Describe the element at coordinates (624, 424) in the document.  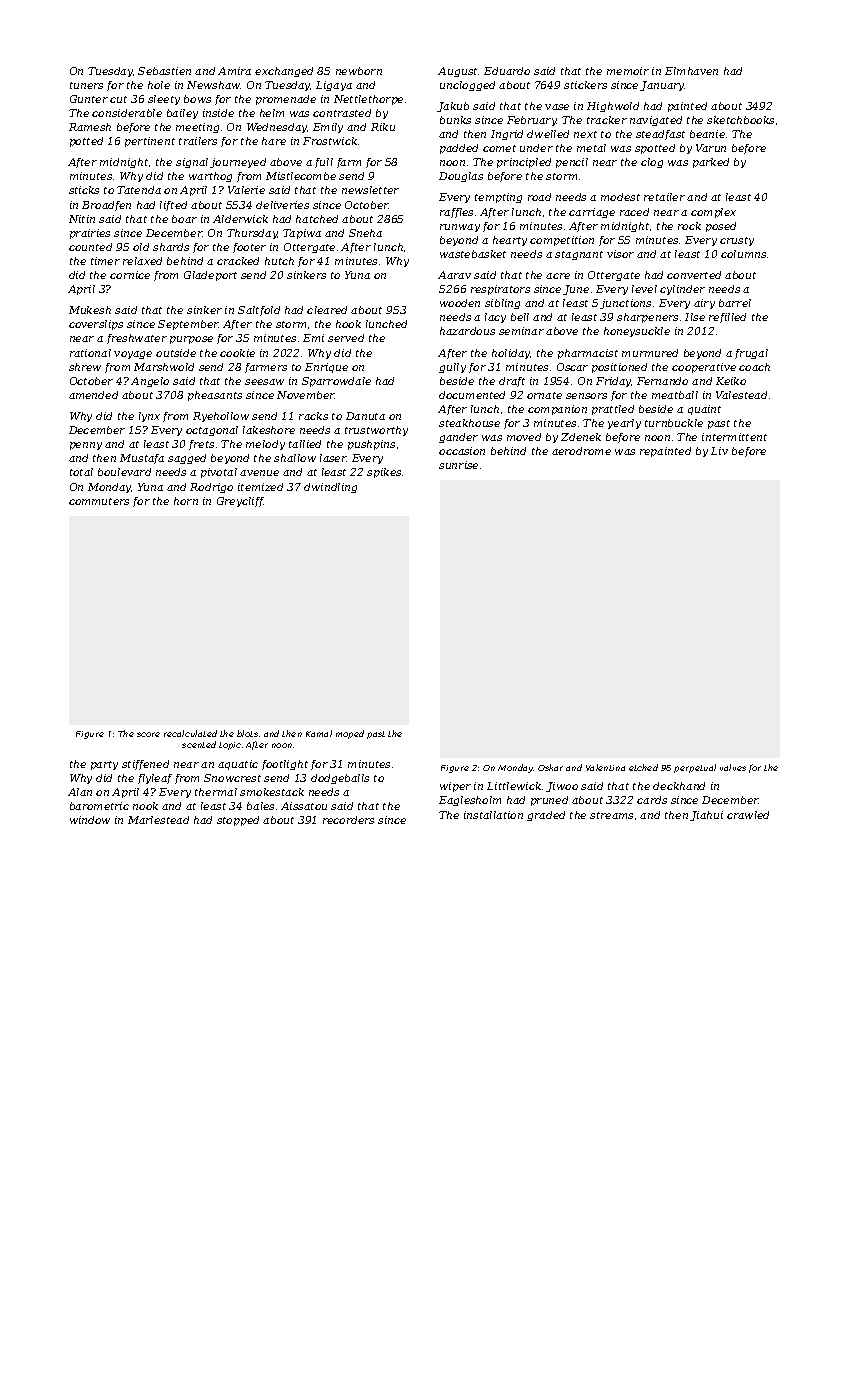
I see `yearly` at that location.
